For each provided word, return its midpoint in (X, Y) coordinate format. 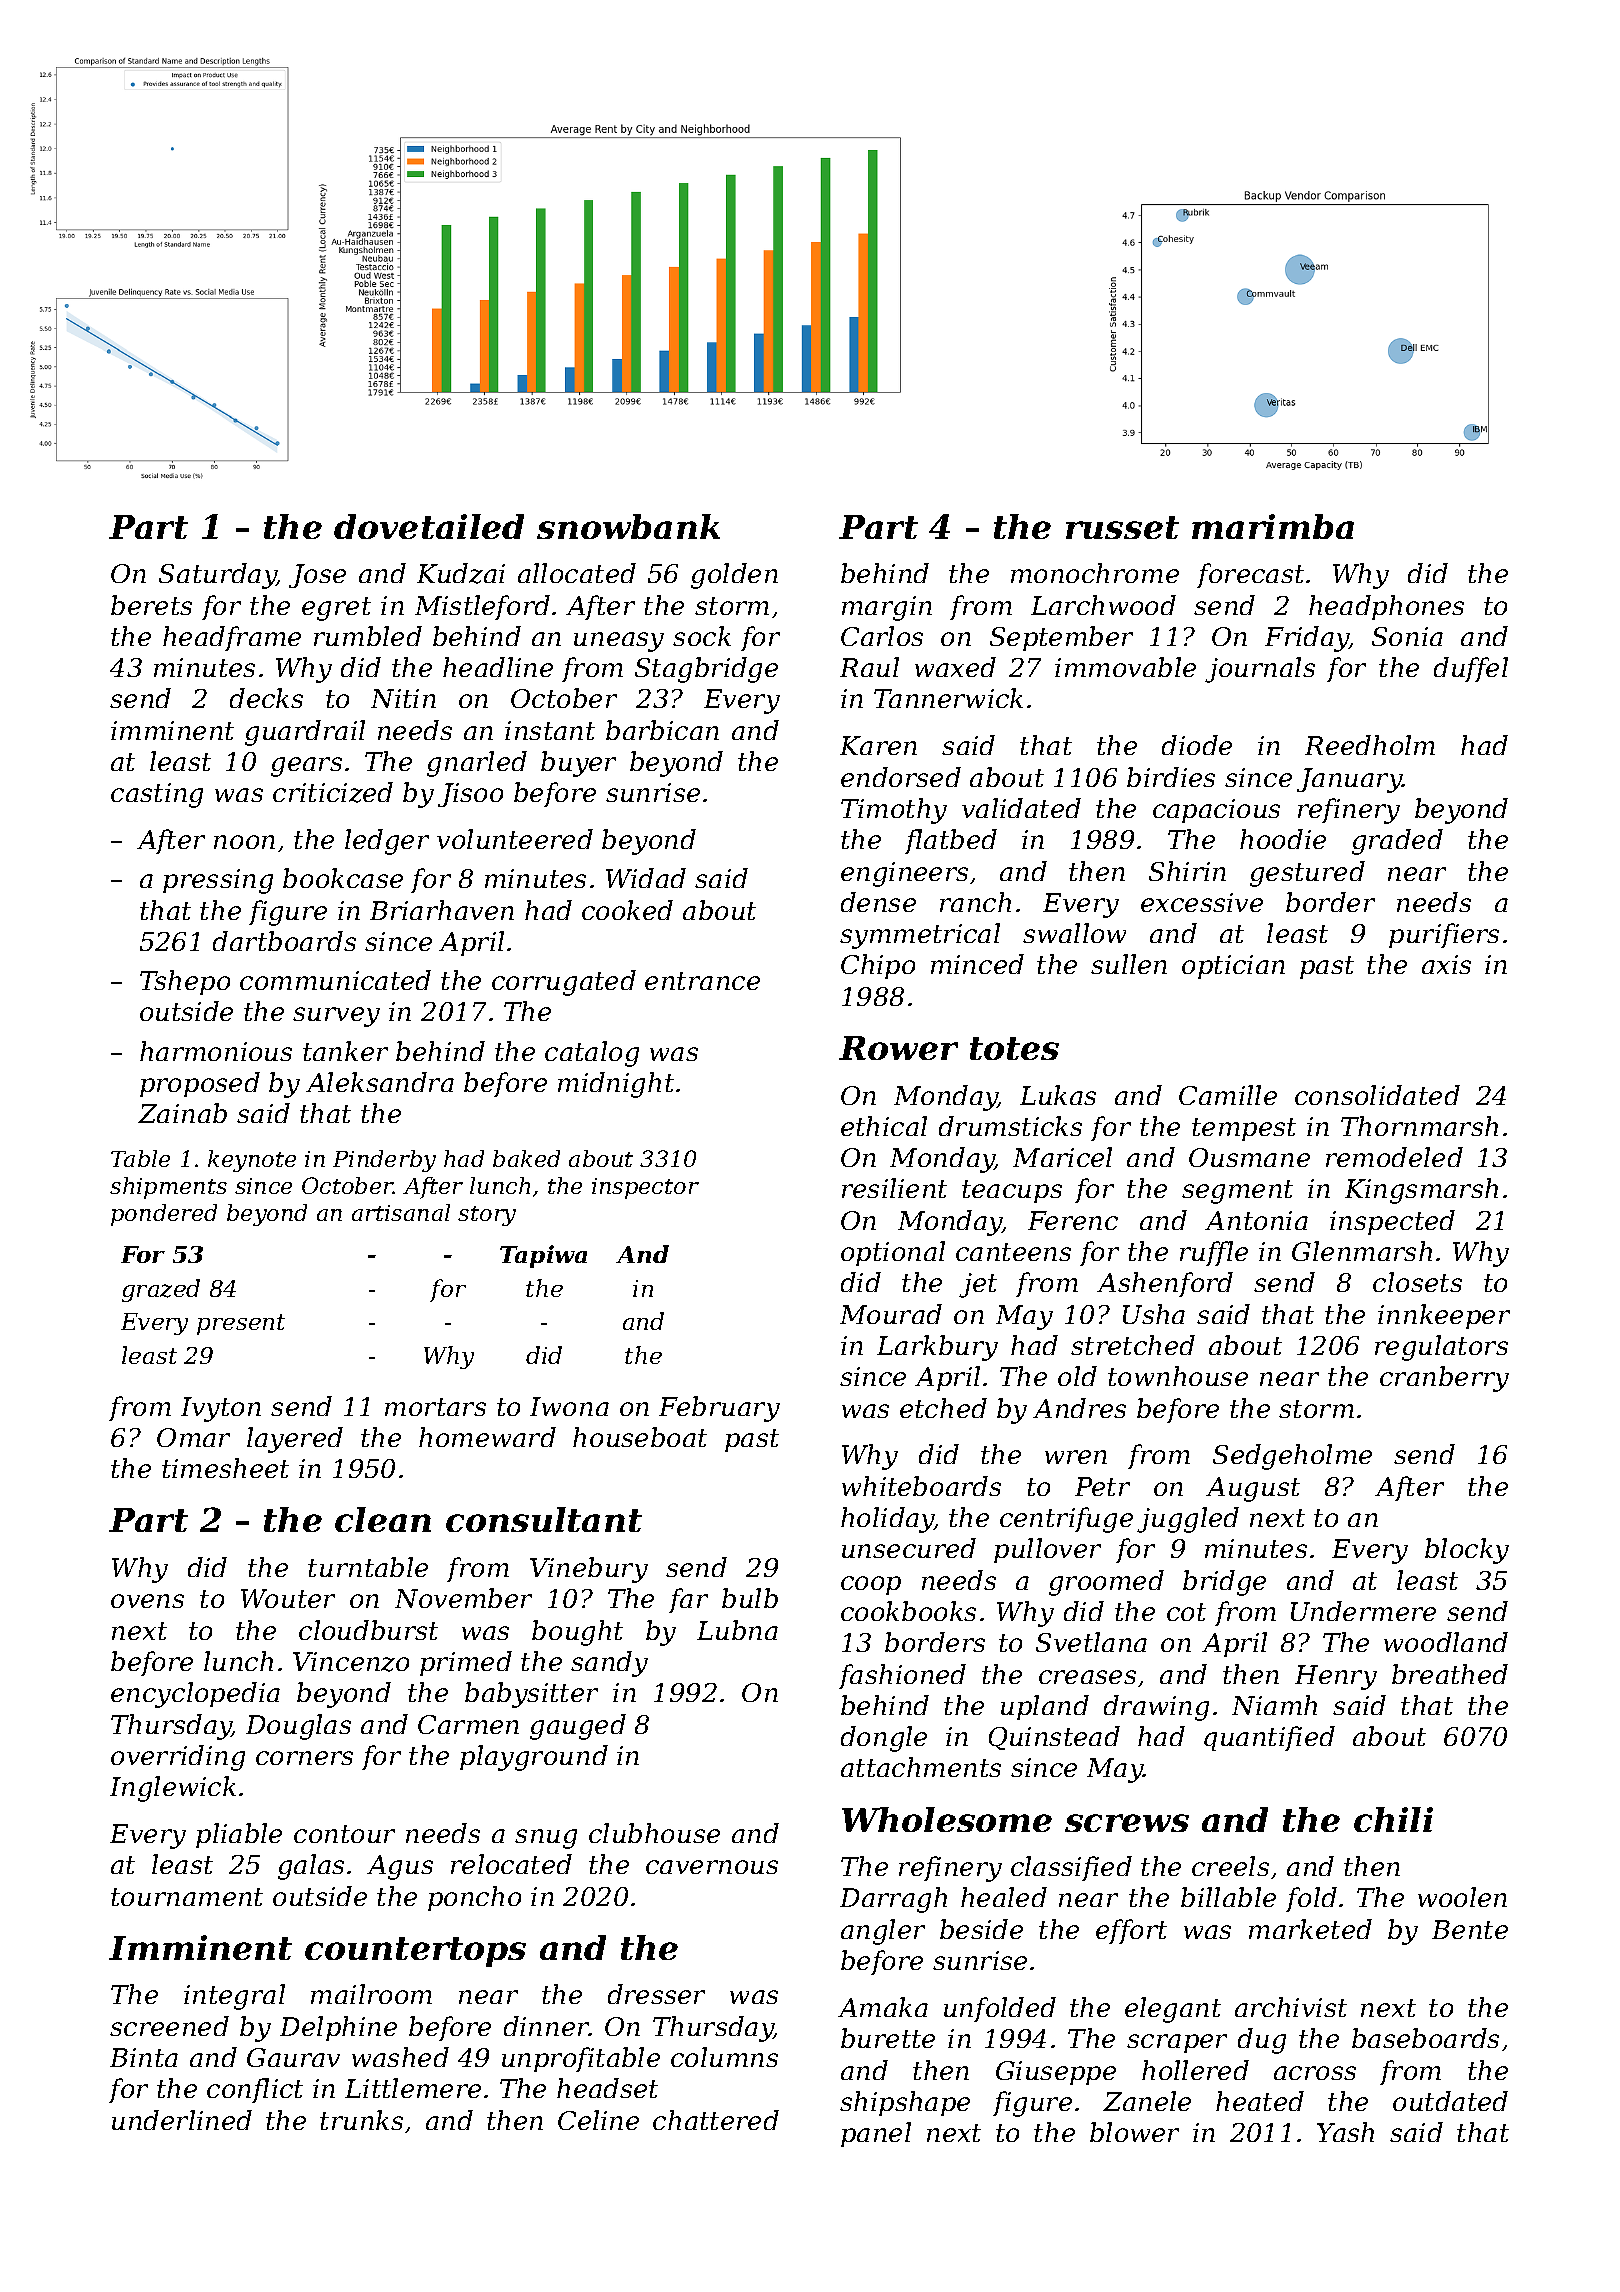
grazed (161, 1290)
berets (151, 605)
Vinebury (589, 1570)
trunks (361, 2120)
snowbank (628, 526)
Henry (1336, 1677)
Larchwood (1103, 605)
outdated (1450, 2101)
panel (876, 2134)
